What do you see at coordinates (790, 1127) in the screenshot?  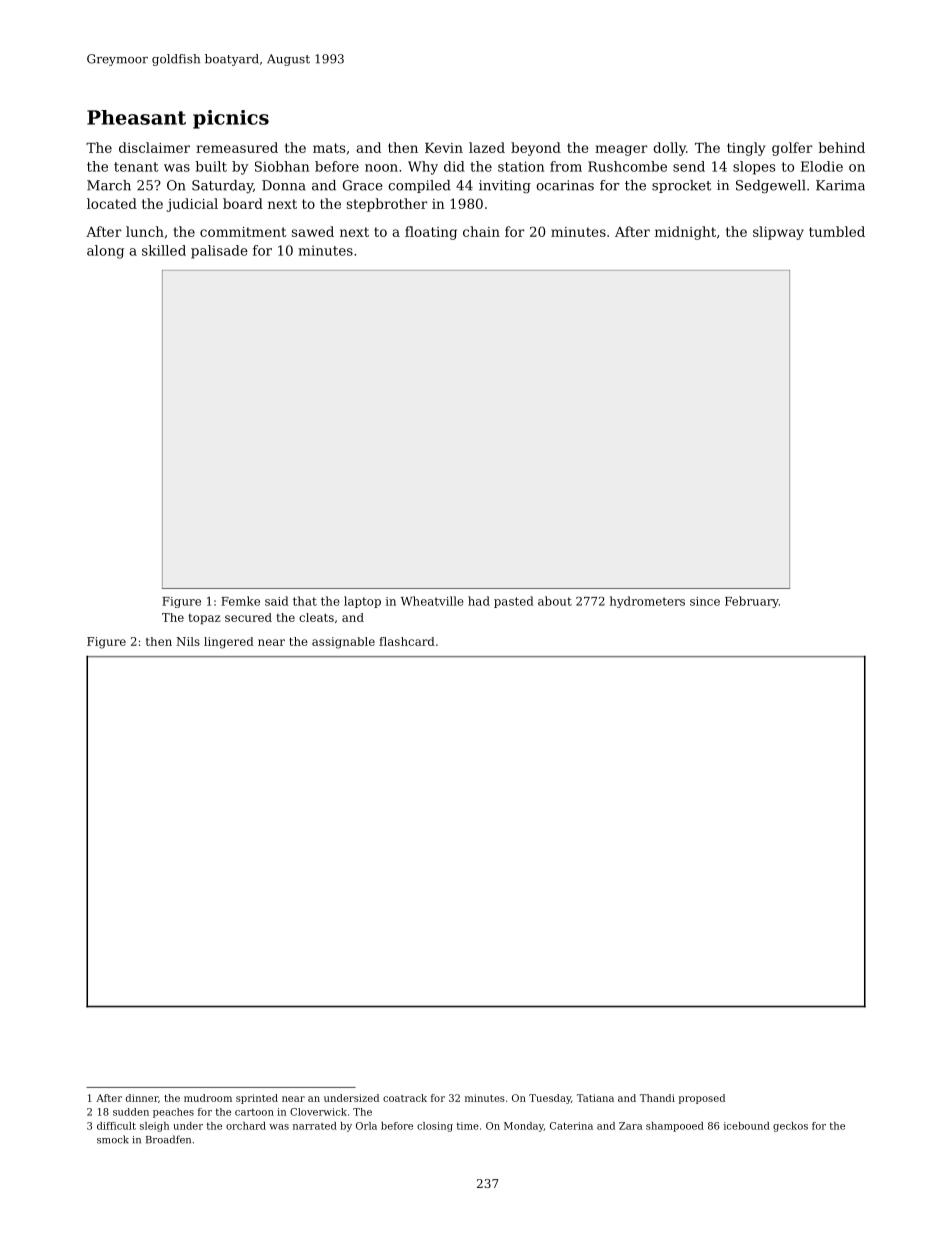 I see `geckos` at bounding box center [790, 1127].
